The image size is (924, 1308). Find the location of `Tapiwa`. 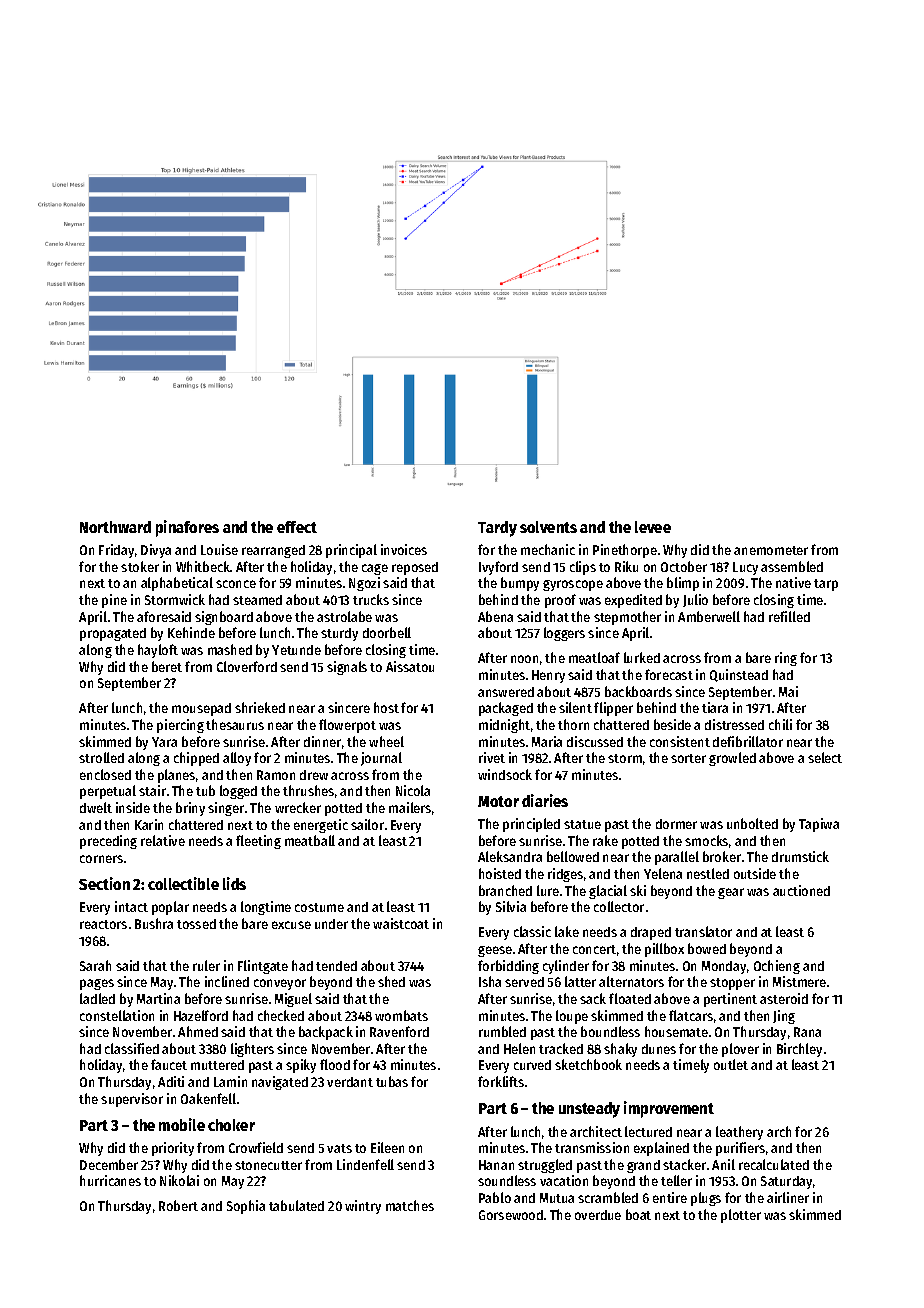

Tapiwa is located at coordinates (819, 825).
